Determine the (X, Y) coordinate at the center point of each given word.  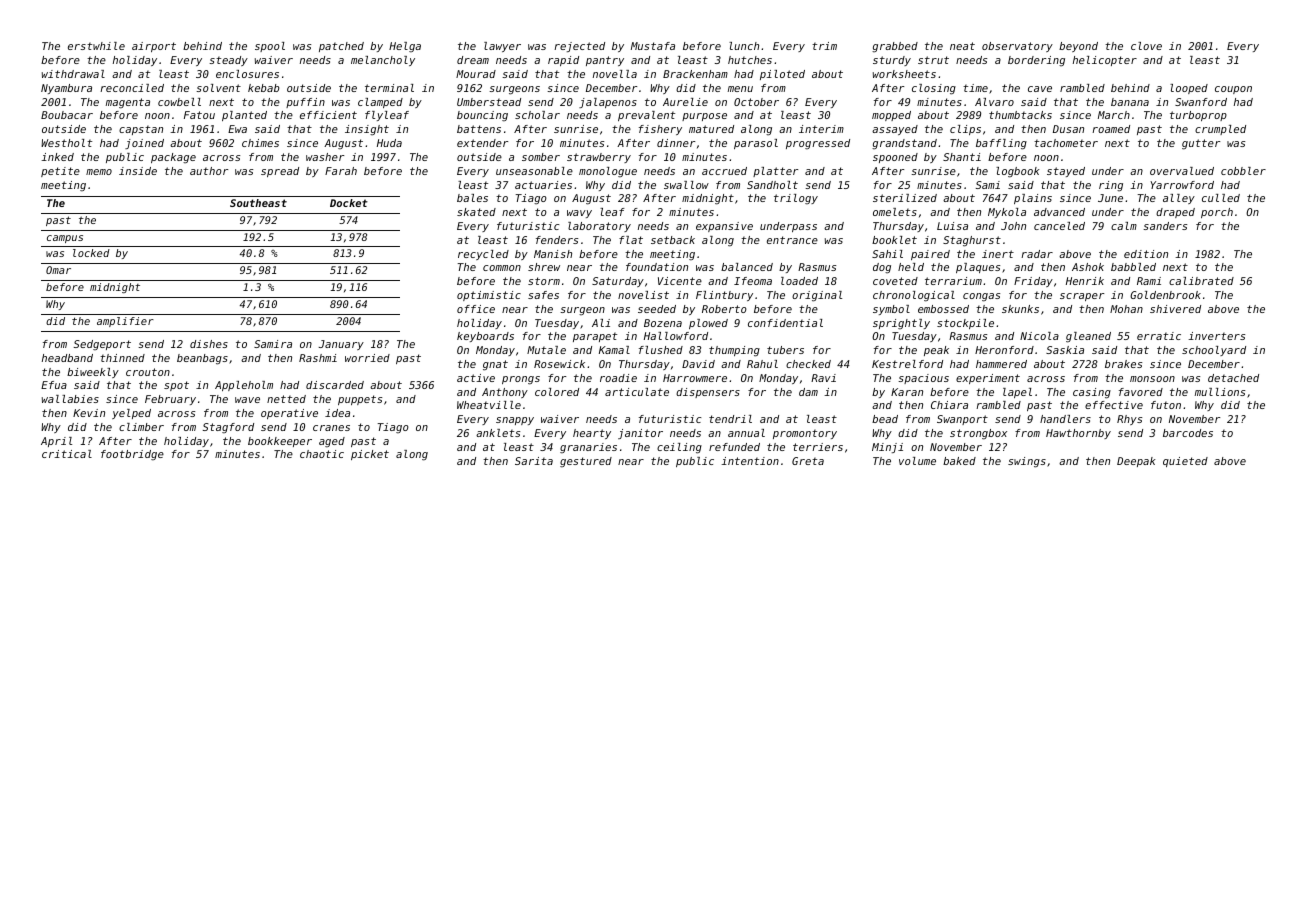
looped (1189, 89)
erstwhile (96, 46)
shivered (1175, 309)
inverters (1216, 336)
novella (615, 74)
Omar (58, 270)
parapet (595, 337)
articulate (637, 392)
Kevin (89, 413)
